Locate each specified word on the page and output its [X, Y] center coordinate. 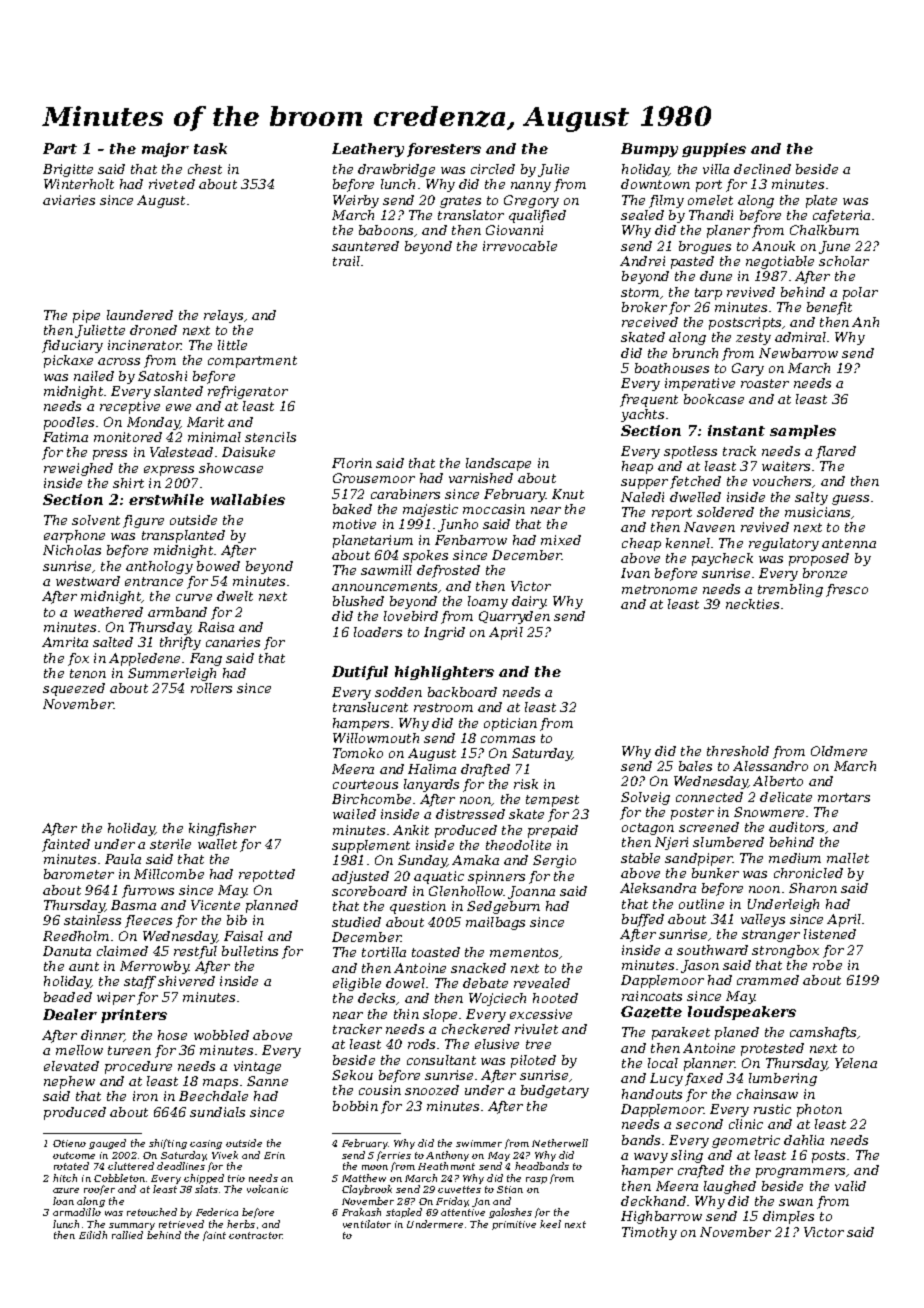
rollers [211, 688]
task [210, 148]
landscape [498, 464]
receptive [130, 407]
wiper [116, 998]
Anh [865, 322]
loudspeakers [742, 1013]
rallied [127, 1235]
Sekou [352, 1075]
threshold [738, 751]
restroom [443, 707]
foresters [444, 150]
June [834, 247]
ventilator [367, 1224]
